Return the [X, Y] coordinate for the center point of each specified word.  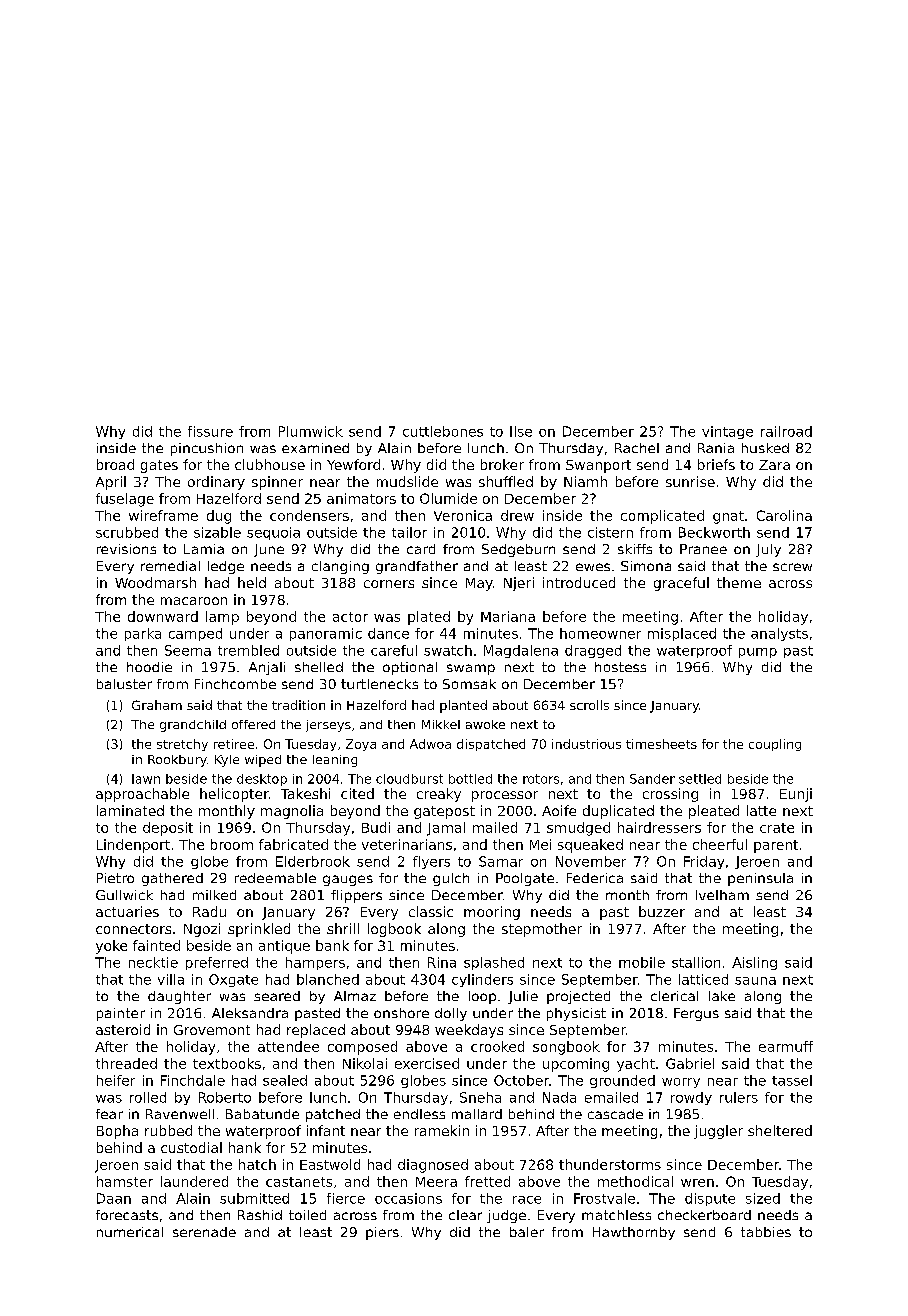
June [269, 550]
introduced [579, 582]
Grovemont [212, 1030]
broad [115, 464]
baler [527, 1232]
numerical [130, 1232]
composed [362, 1048]
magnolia [292, 812]
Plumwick [311, 431]
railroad [786, 431]
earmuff [786, 1046]
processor [505, 796]
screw [792, 567]
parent [776, 846]
